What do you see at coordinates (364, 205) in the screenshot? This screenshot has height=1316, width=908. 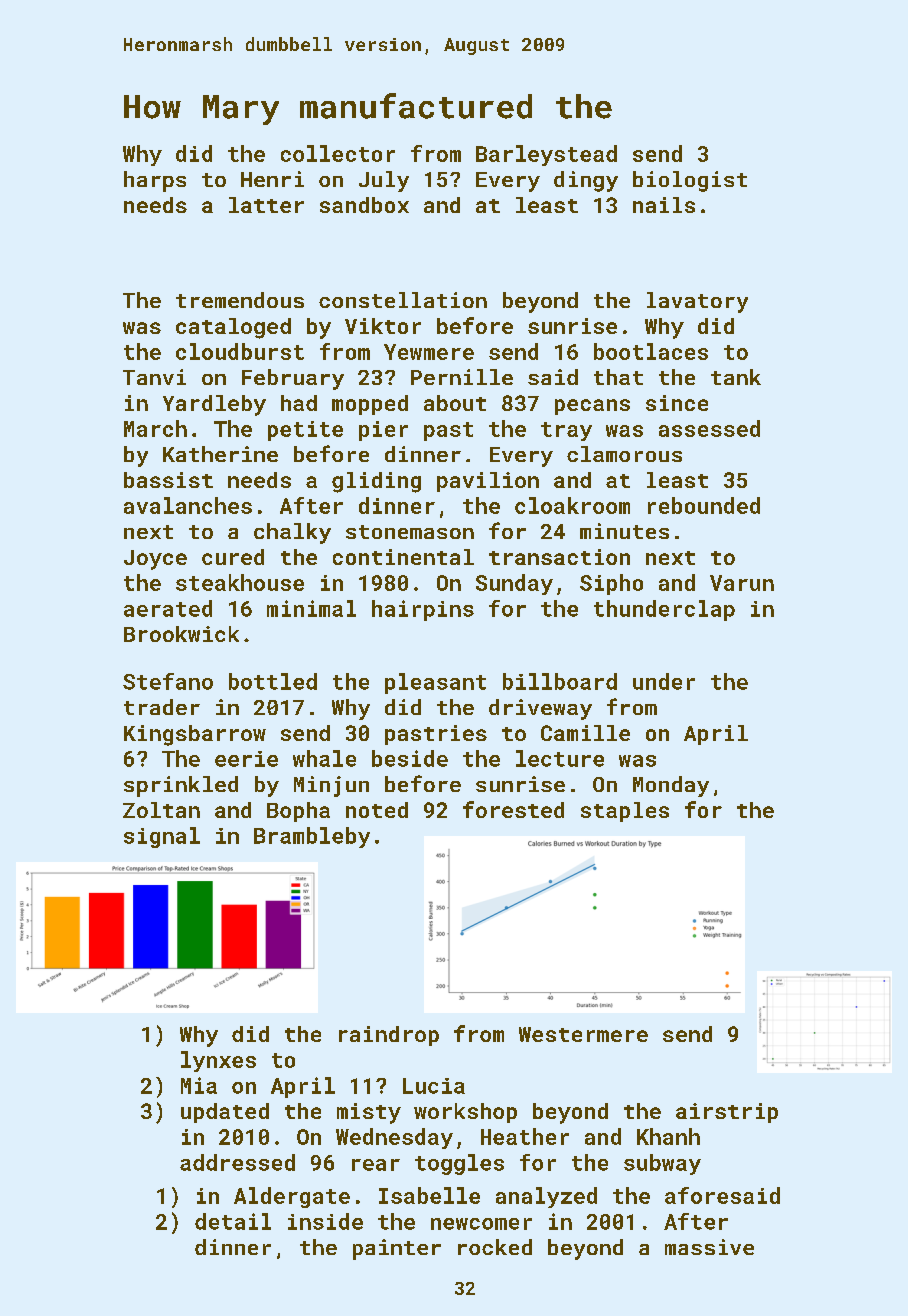 I see `sandbox` at bounding box center [364, 205].
